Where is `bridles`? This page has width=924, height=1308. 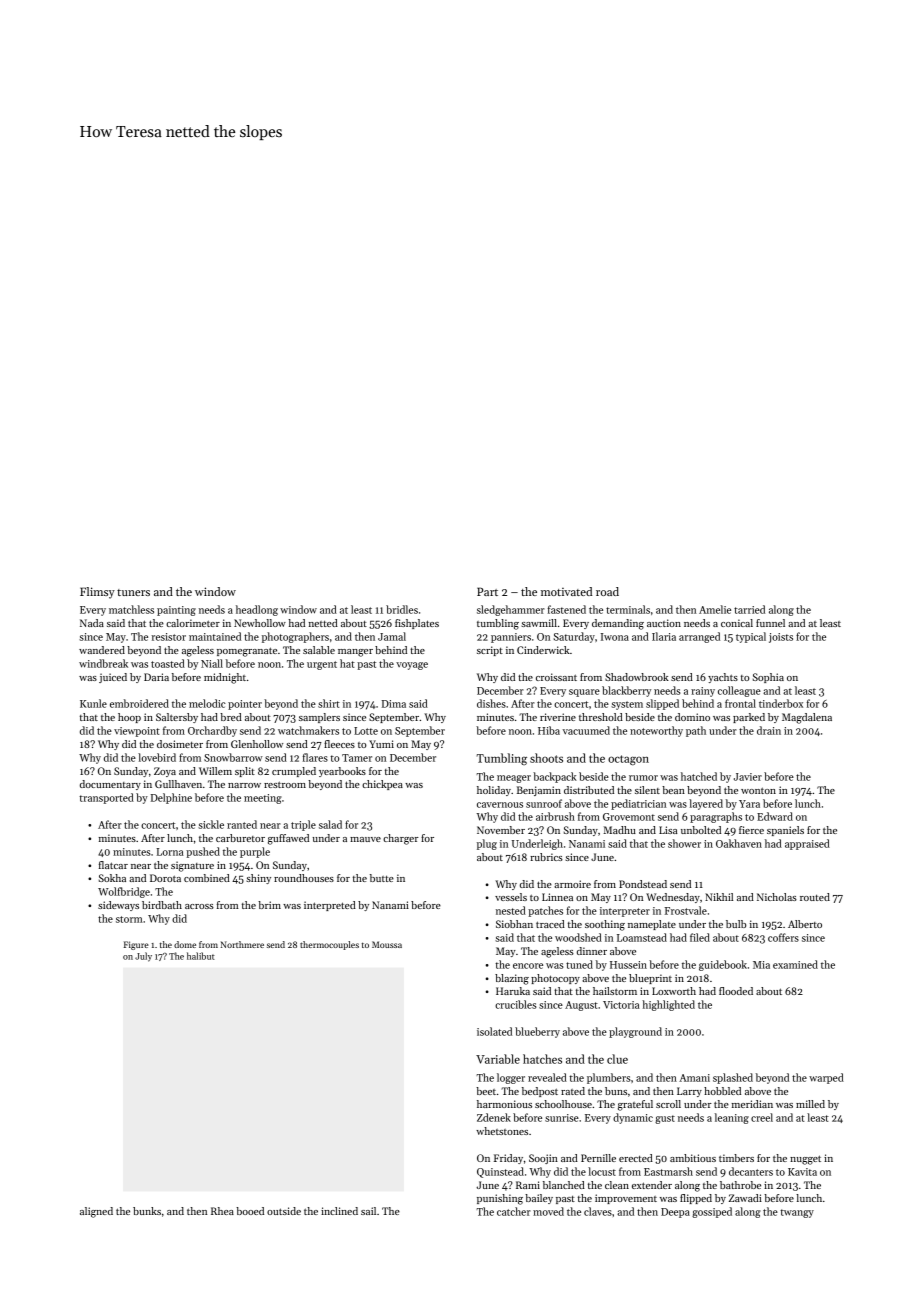
bridles is located at coordinates (402, 609).
